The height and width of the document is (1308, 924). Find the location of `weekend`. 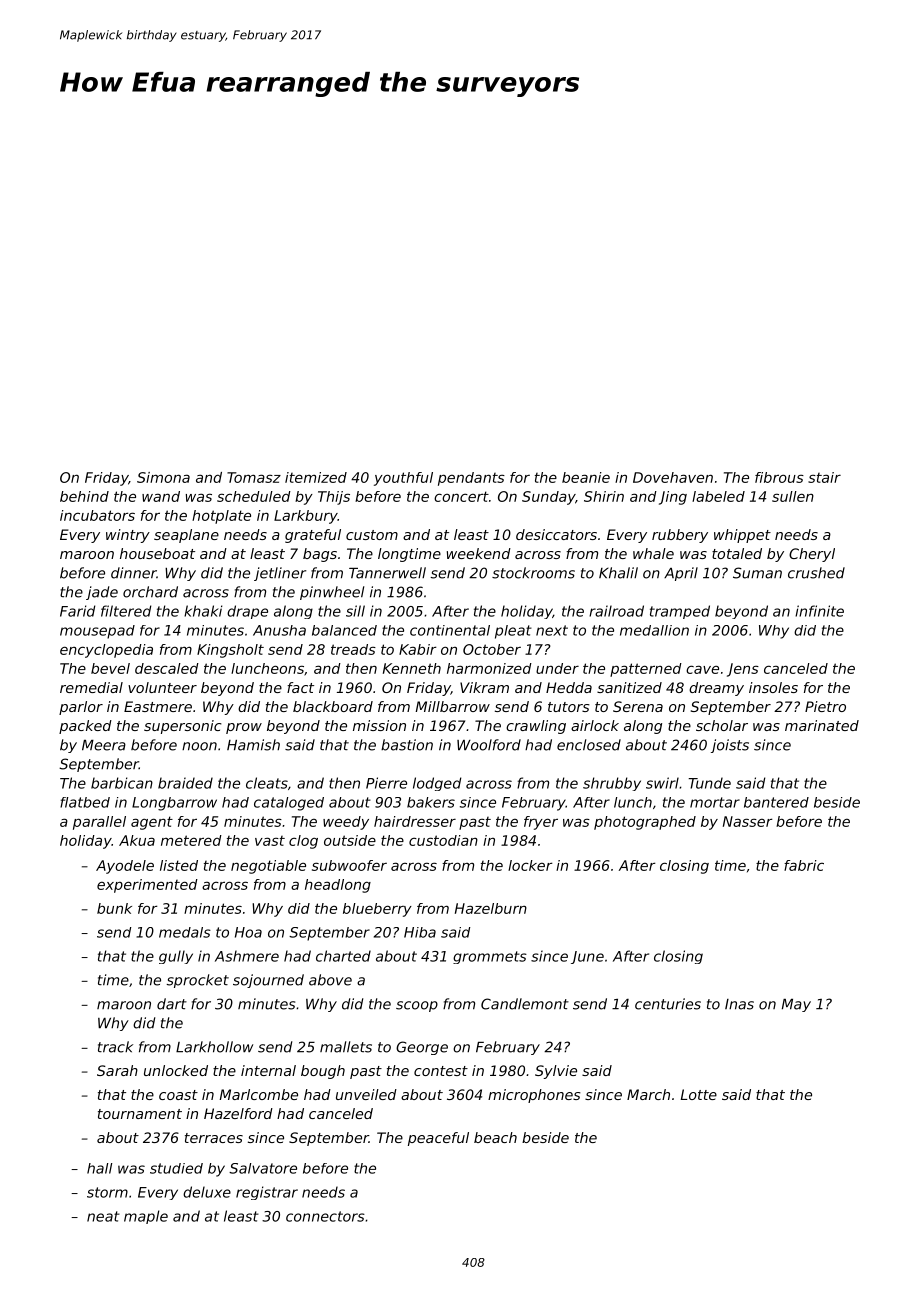

weekend is located at coordinates (479, 553).
